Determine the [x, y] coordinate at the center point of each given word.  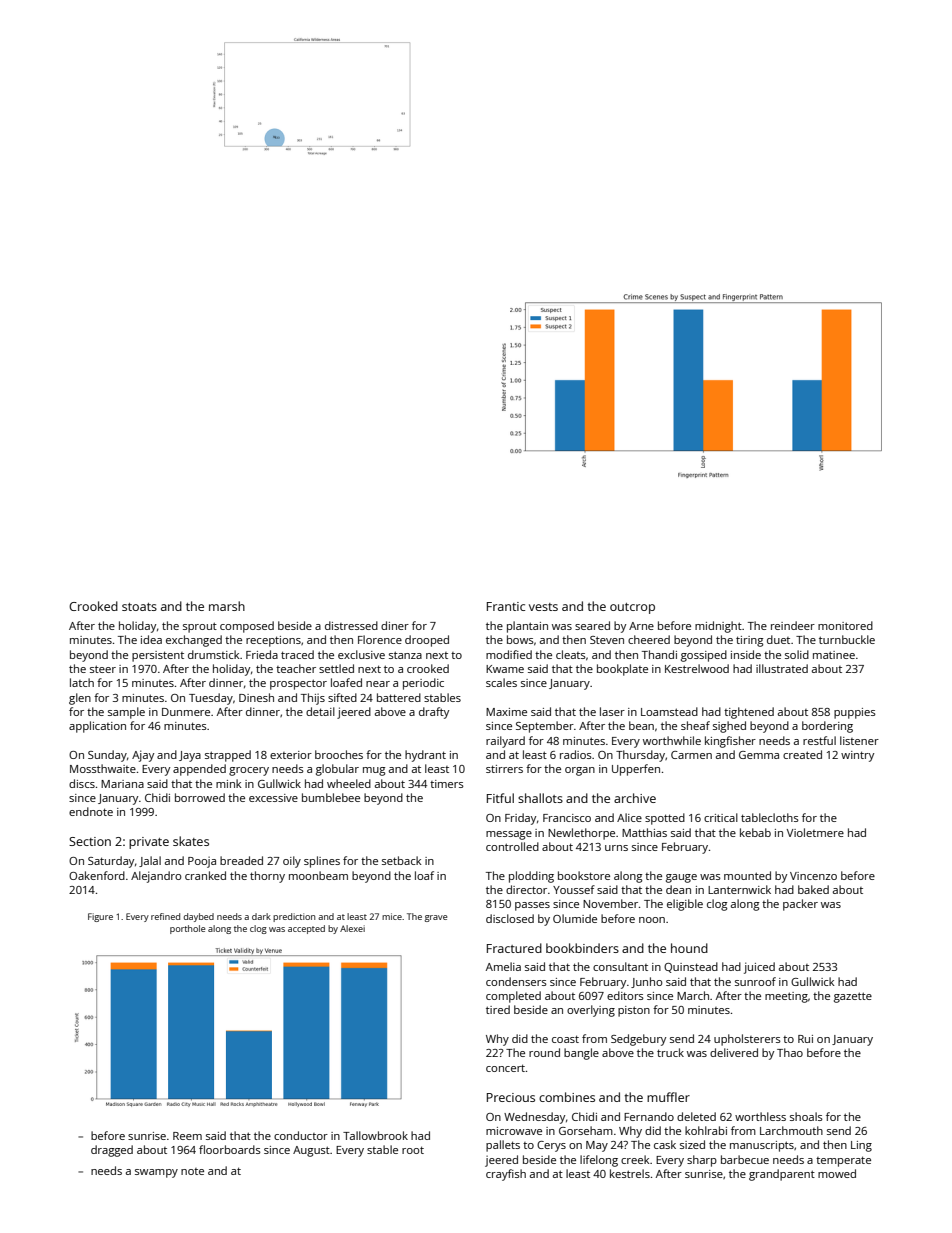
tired [498, 1009]
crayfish [506, 1175]
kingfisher [730, 742]
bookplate [622, 670]
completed [513, 997]
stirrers [504, 769]
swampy [156, 1173]
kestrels [630, 1173]
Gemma [759, 755]
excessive [273, 798]
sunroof [755, 981]
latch [82, 682]
